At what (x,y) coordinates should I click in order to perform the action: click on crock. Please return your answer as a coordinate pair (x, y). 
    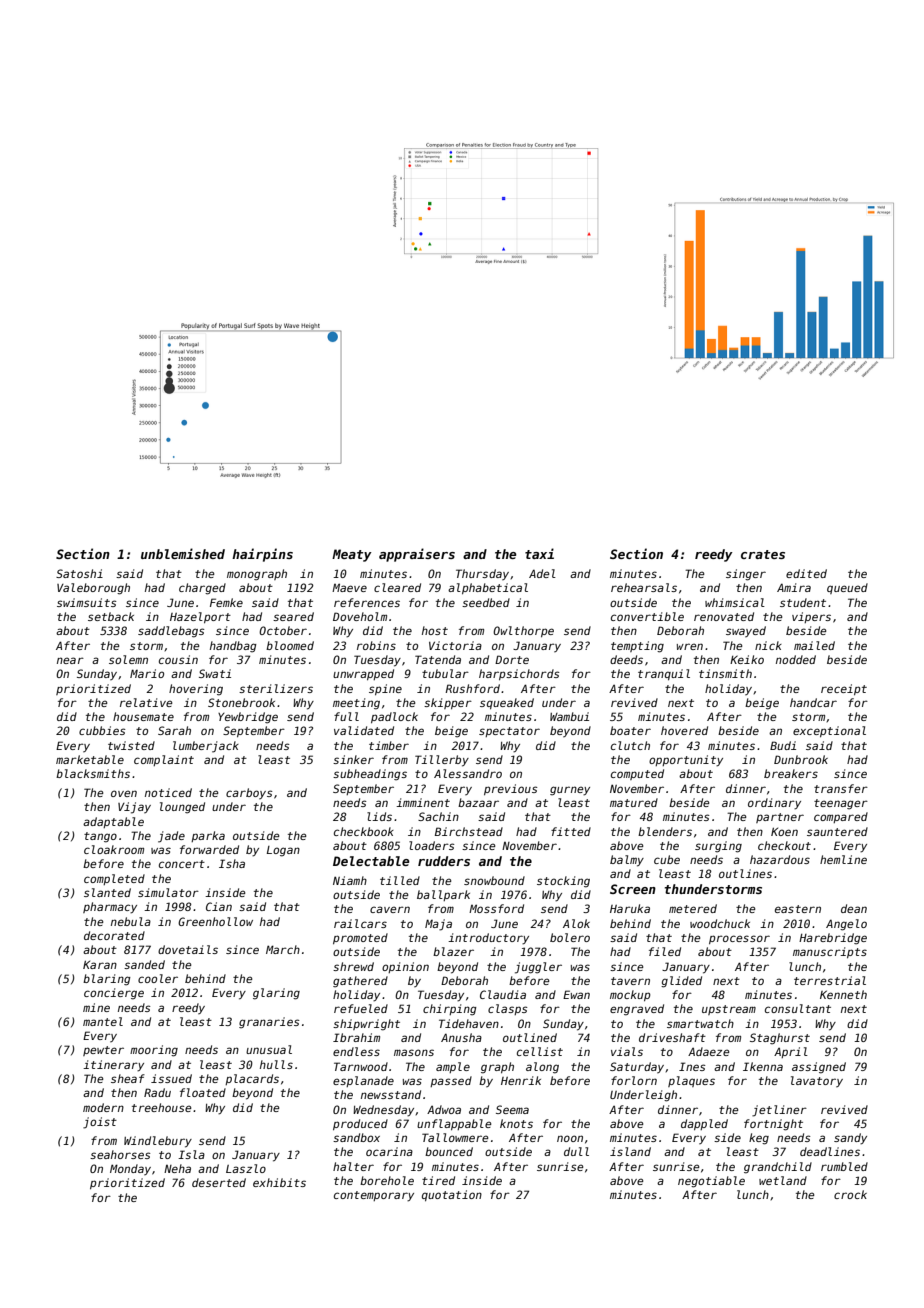
    Looking at the image, I should click on (850, 1194).
